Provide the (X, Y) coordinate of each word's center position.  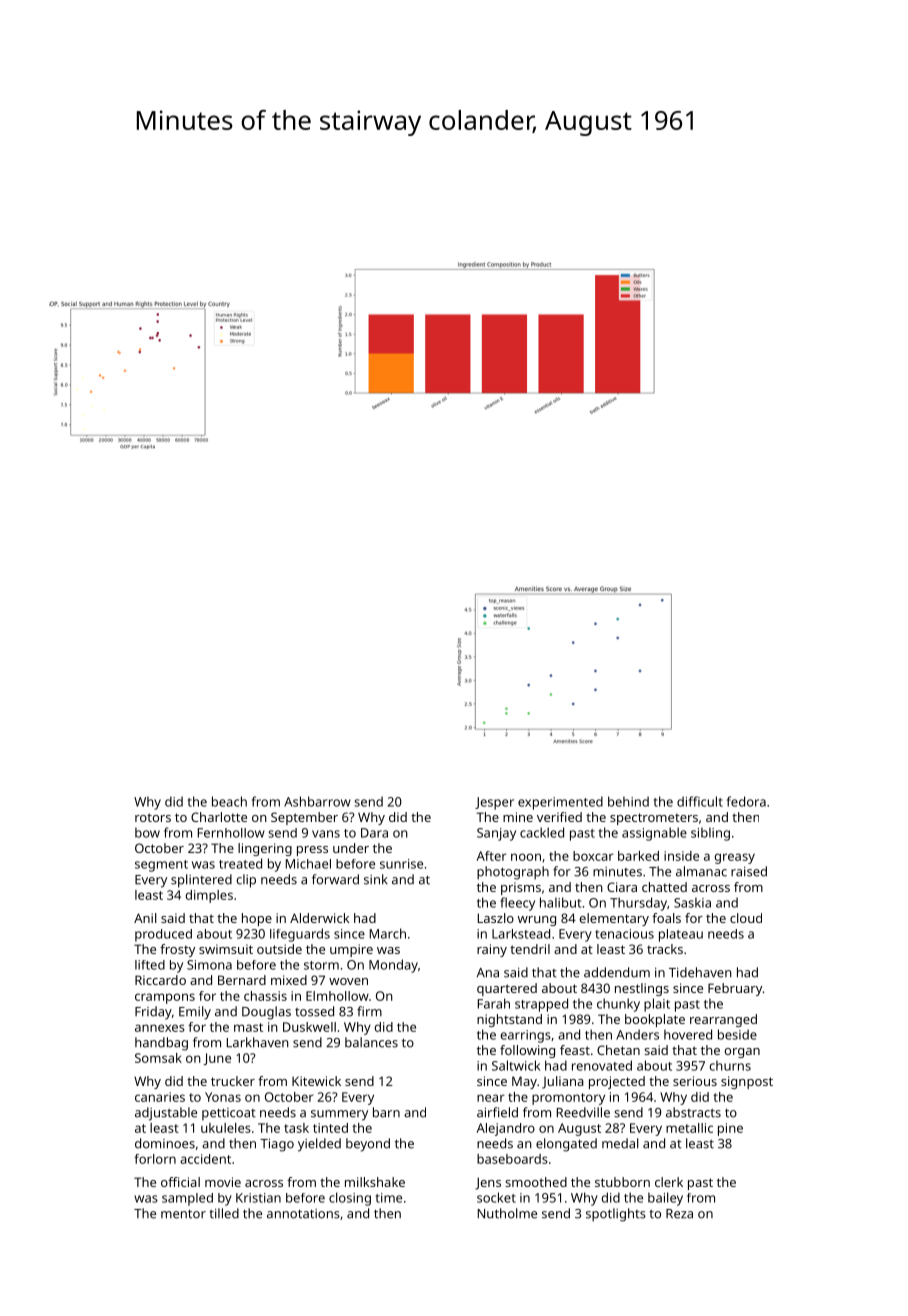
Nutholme (507, 1213)
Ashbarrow (317, 801)
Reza (679, 1214)
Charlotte (219, 817)
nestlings (642, 989)
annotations (303, 1214)
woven (348, 981)
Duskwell (309, 1027)
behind (628, 801)
